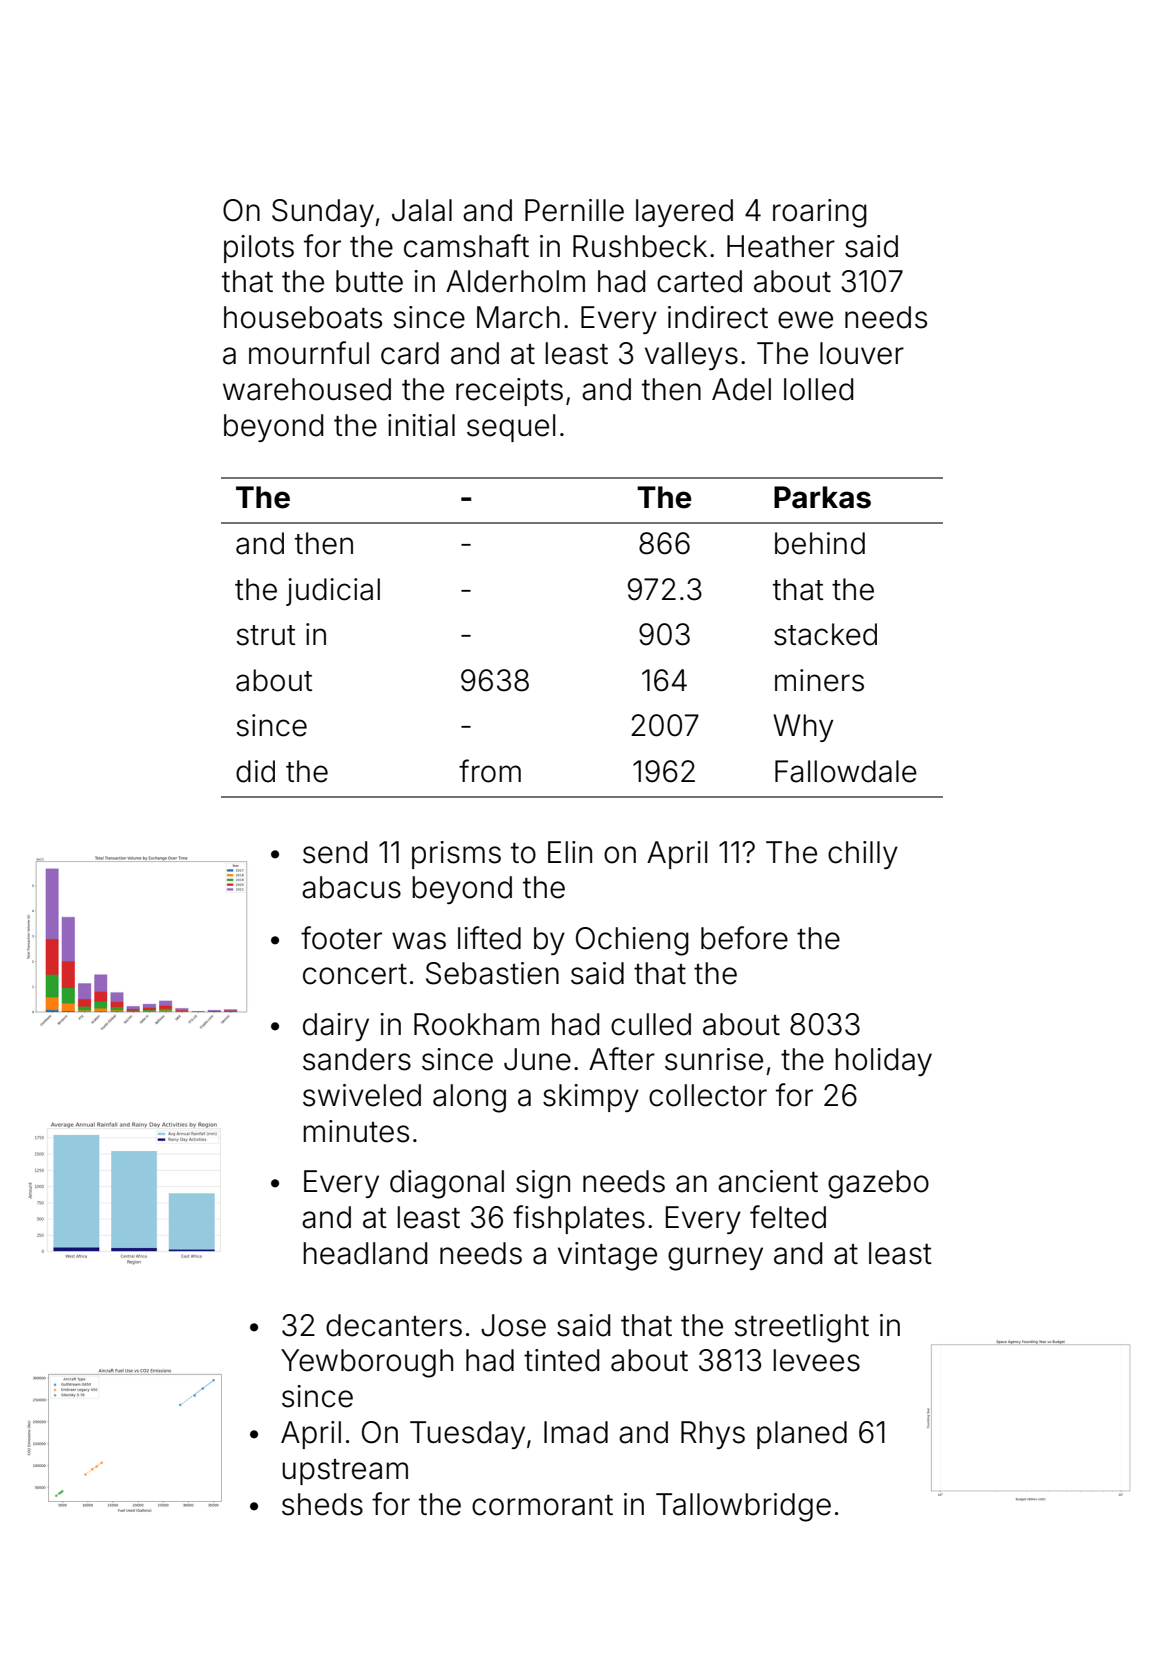 This screenshot has width=1165, height=1654. Describe the element at coordinates (574, 210) in the screenshot. I see `Pernille` at that location.
